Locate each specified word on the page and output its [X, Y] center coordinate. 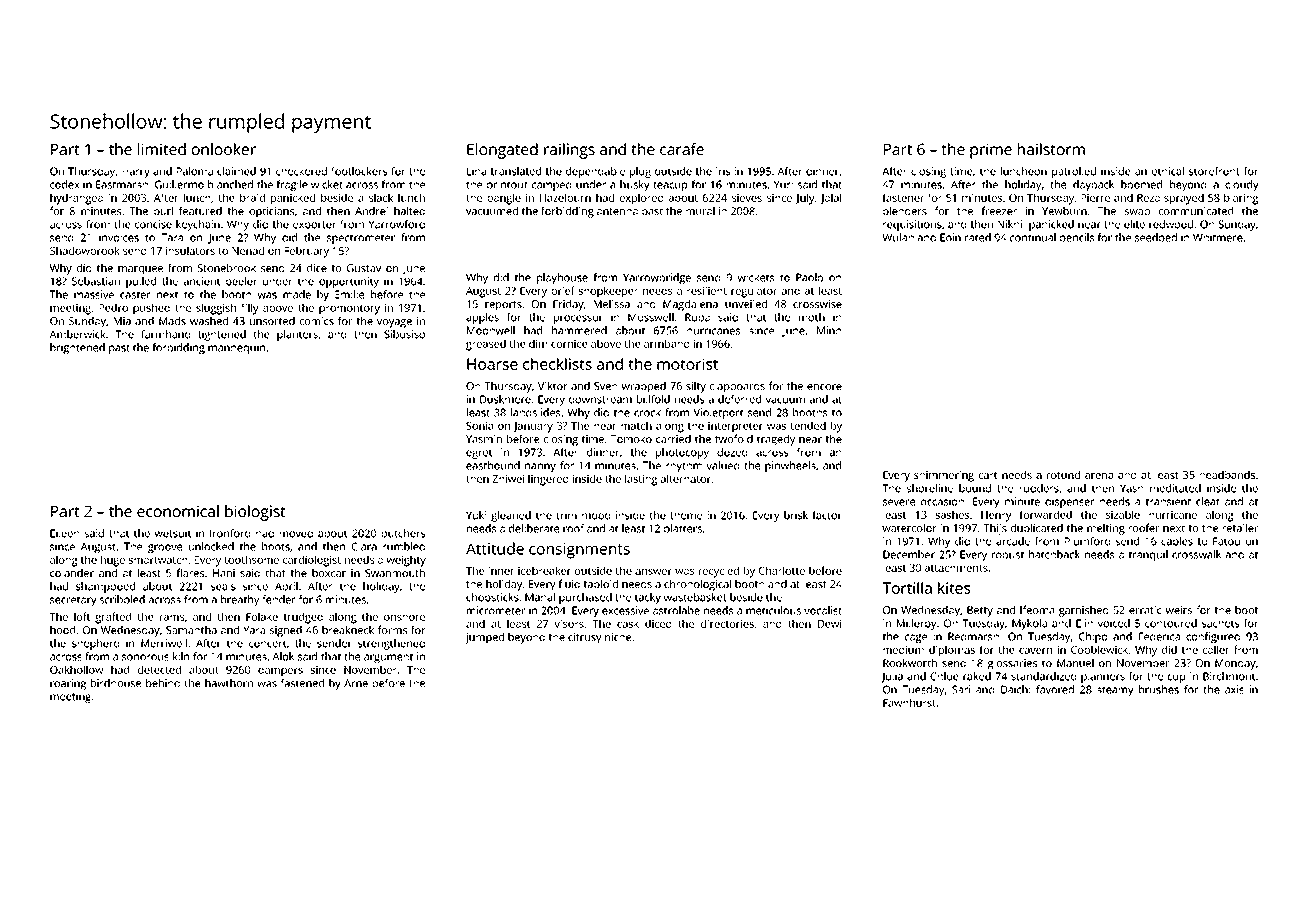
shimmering [944, 476]
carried [673, 438]
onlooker [224, 149]
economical [178, 511]
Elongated [502, 151]
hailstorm [1051, 149]
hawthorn [229, 683]
